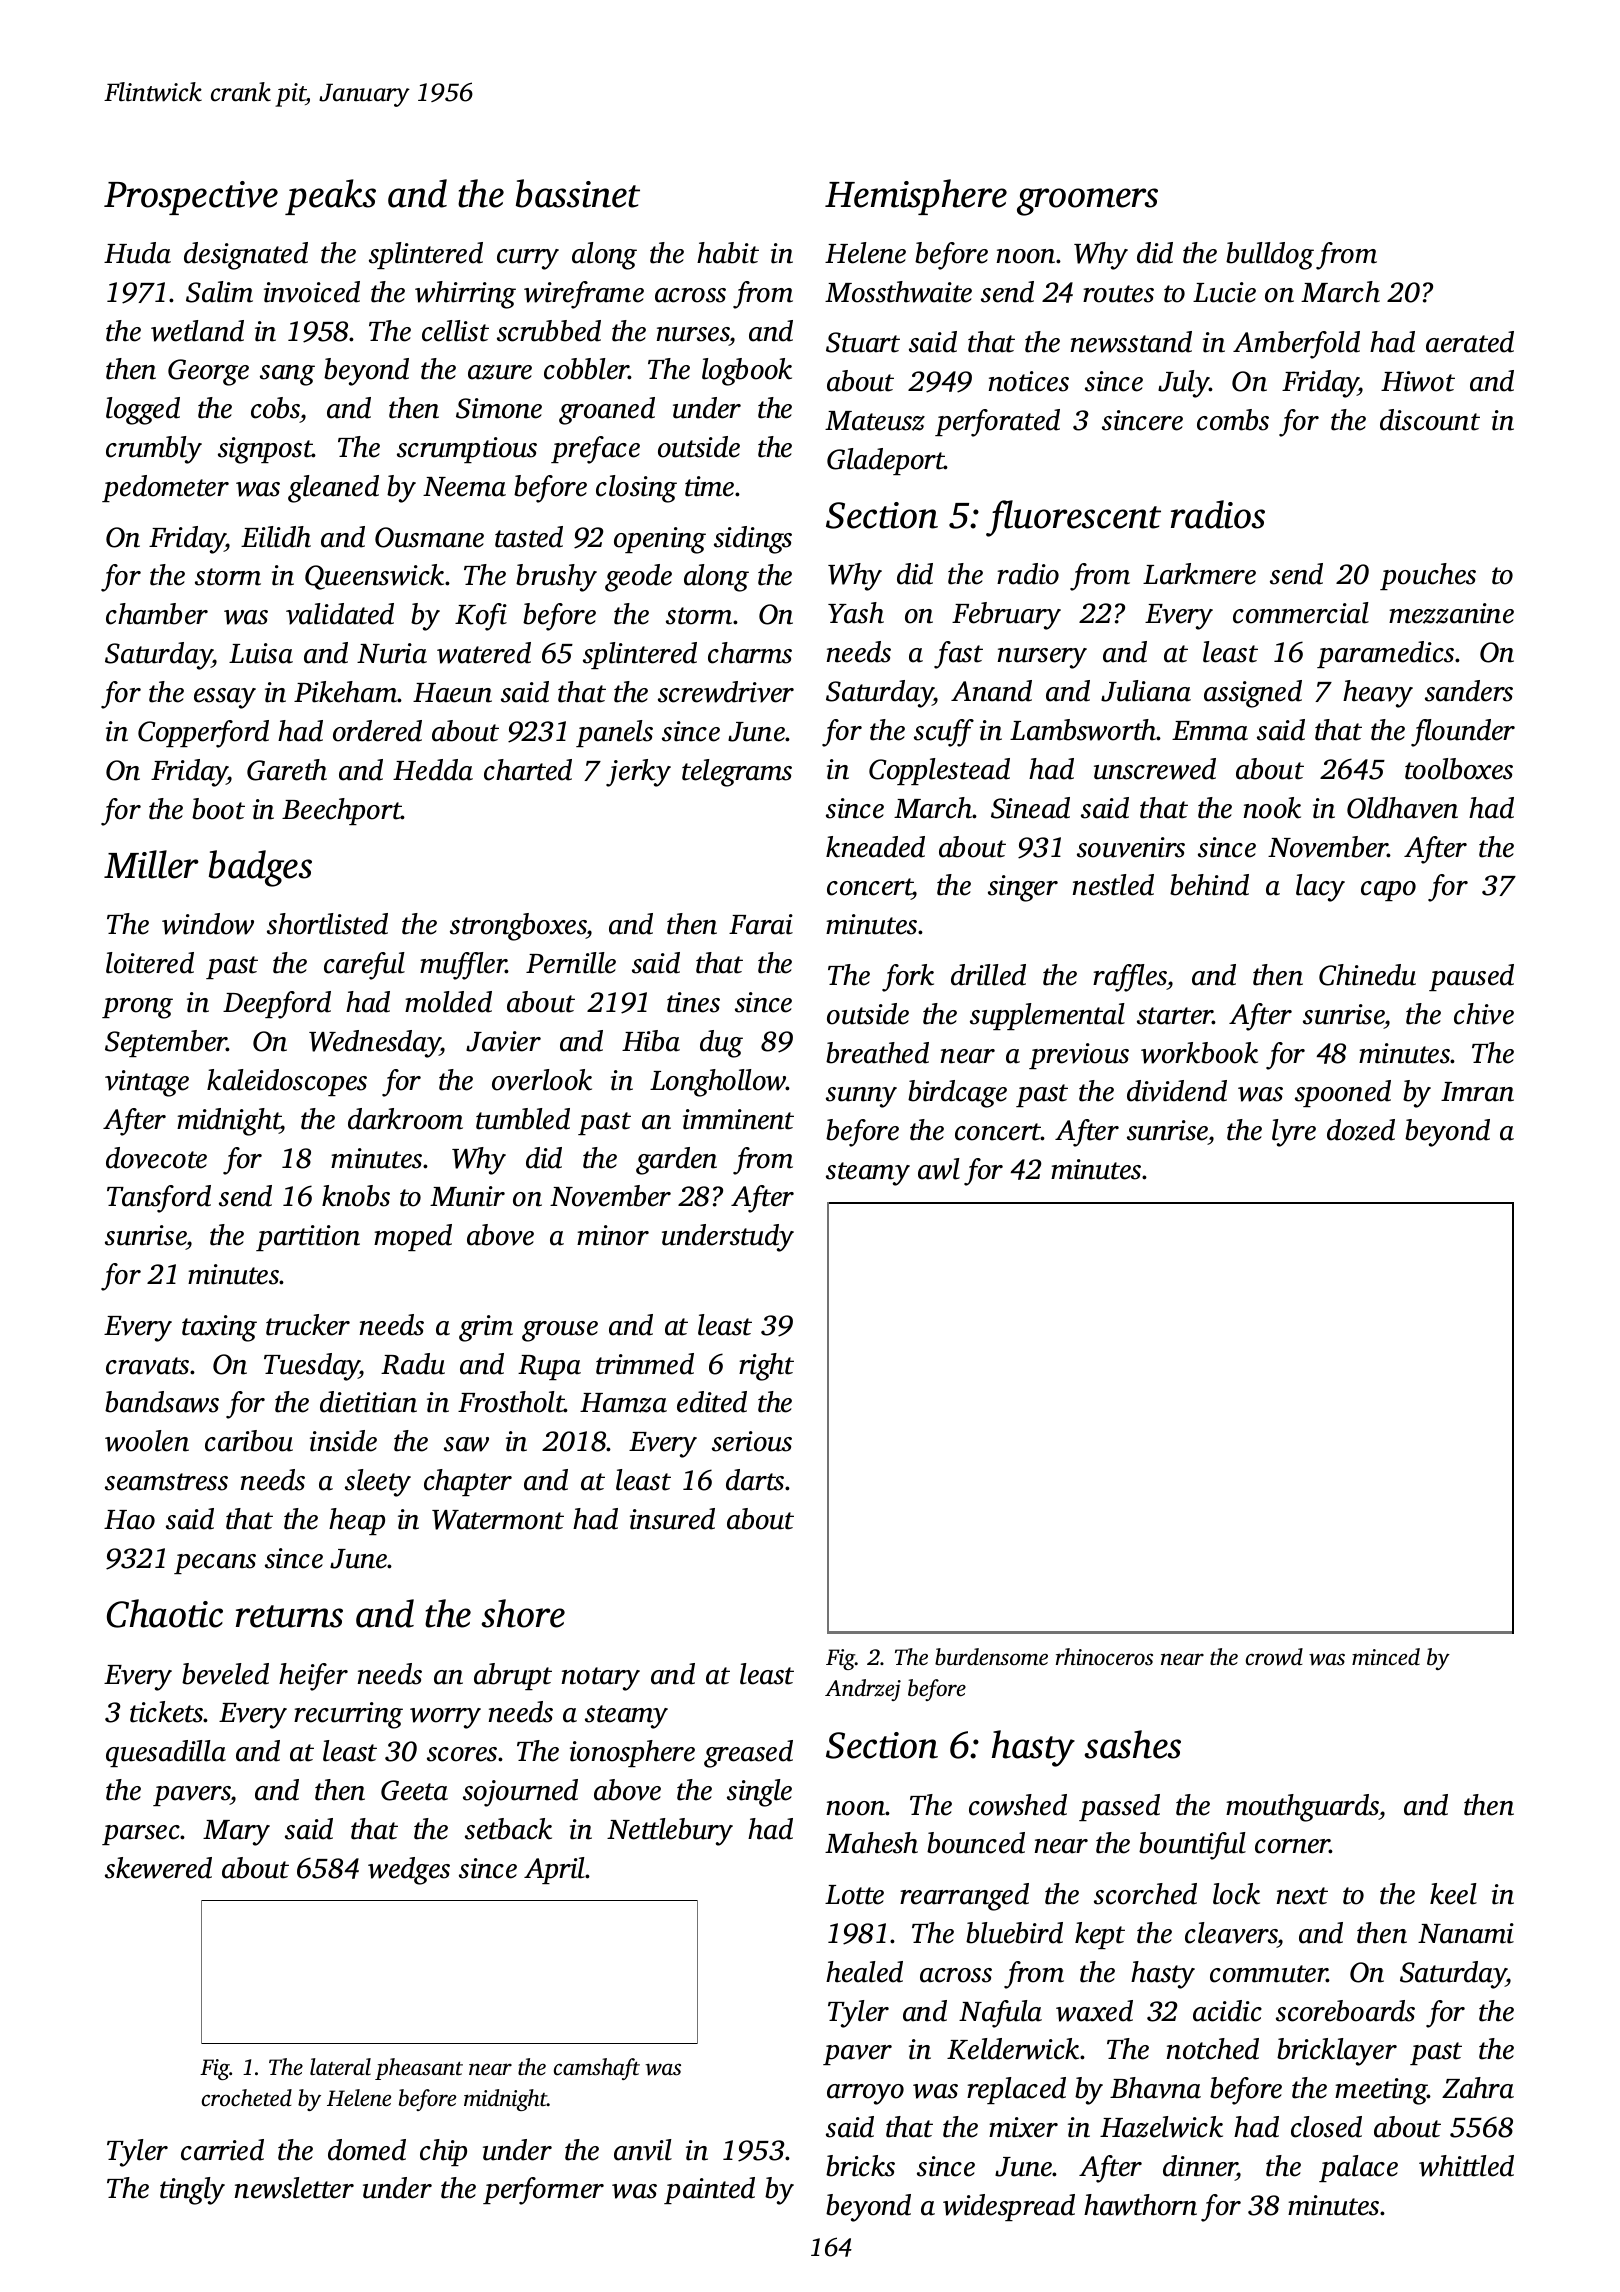 Image resolution: width=1620 pixels, height=2292 pixels. What do you see at coordinates (165, 1613) in the screenshot?
I see `Chaotic` at bounding box center [165, 1613].
